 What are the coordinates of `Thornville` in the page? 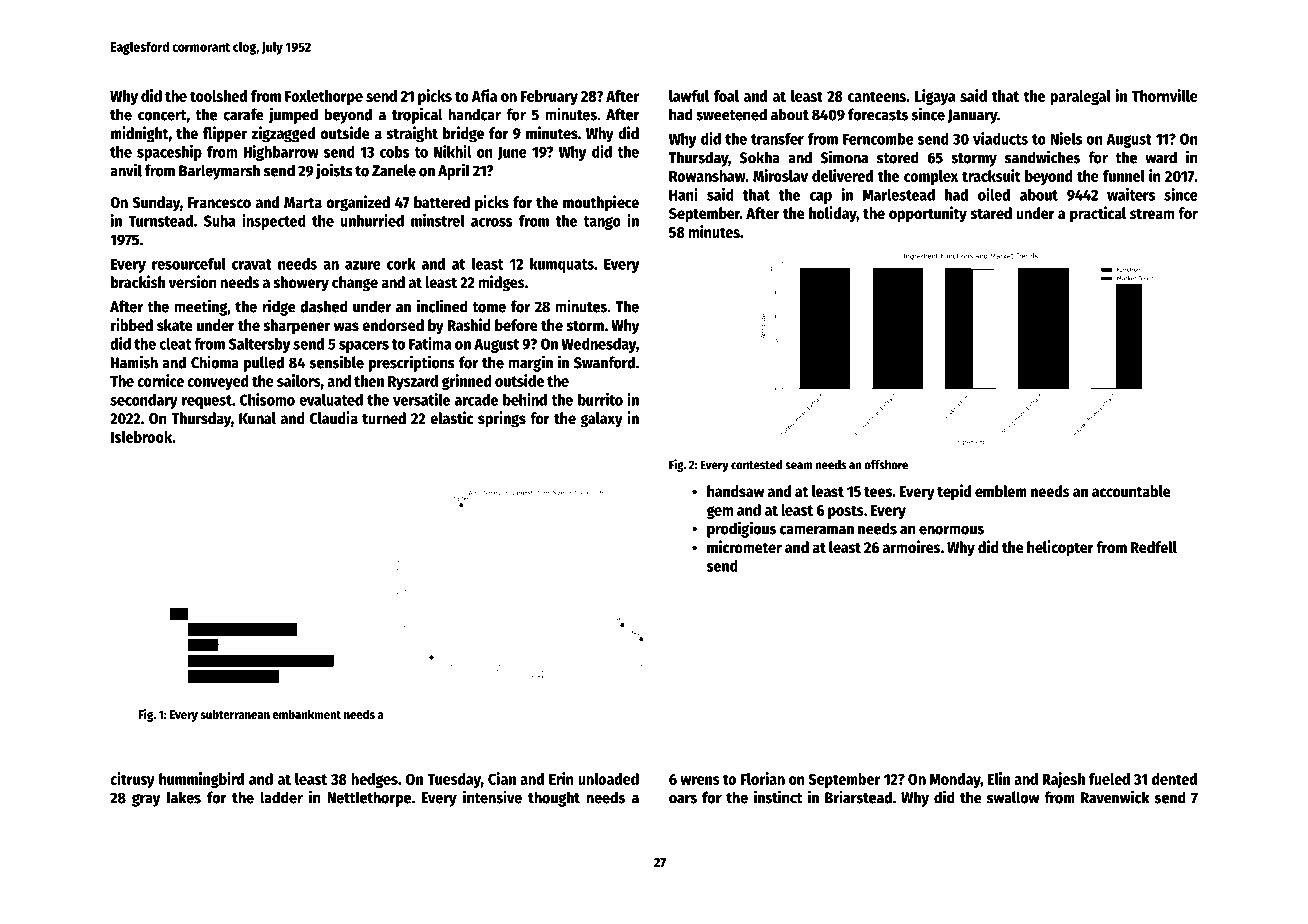 It's located at (1165, 95).
